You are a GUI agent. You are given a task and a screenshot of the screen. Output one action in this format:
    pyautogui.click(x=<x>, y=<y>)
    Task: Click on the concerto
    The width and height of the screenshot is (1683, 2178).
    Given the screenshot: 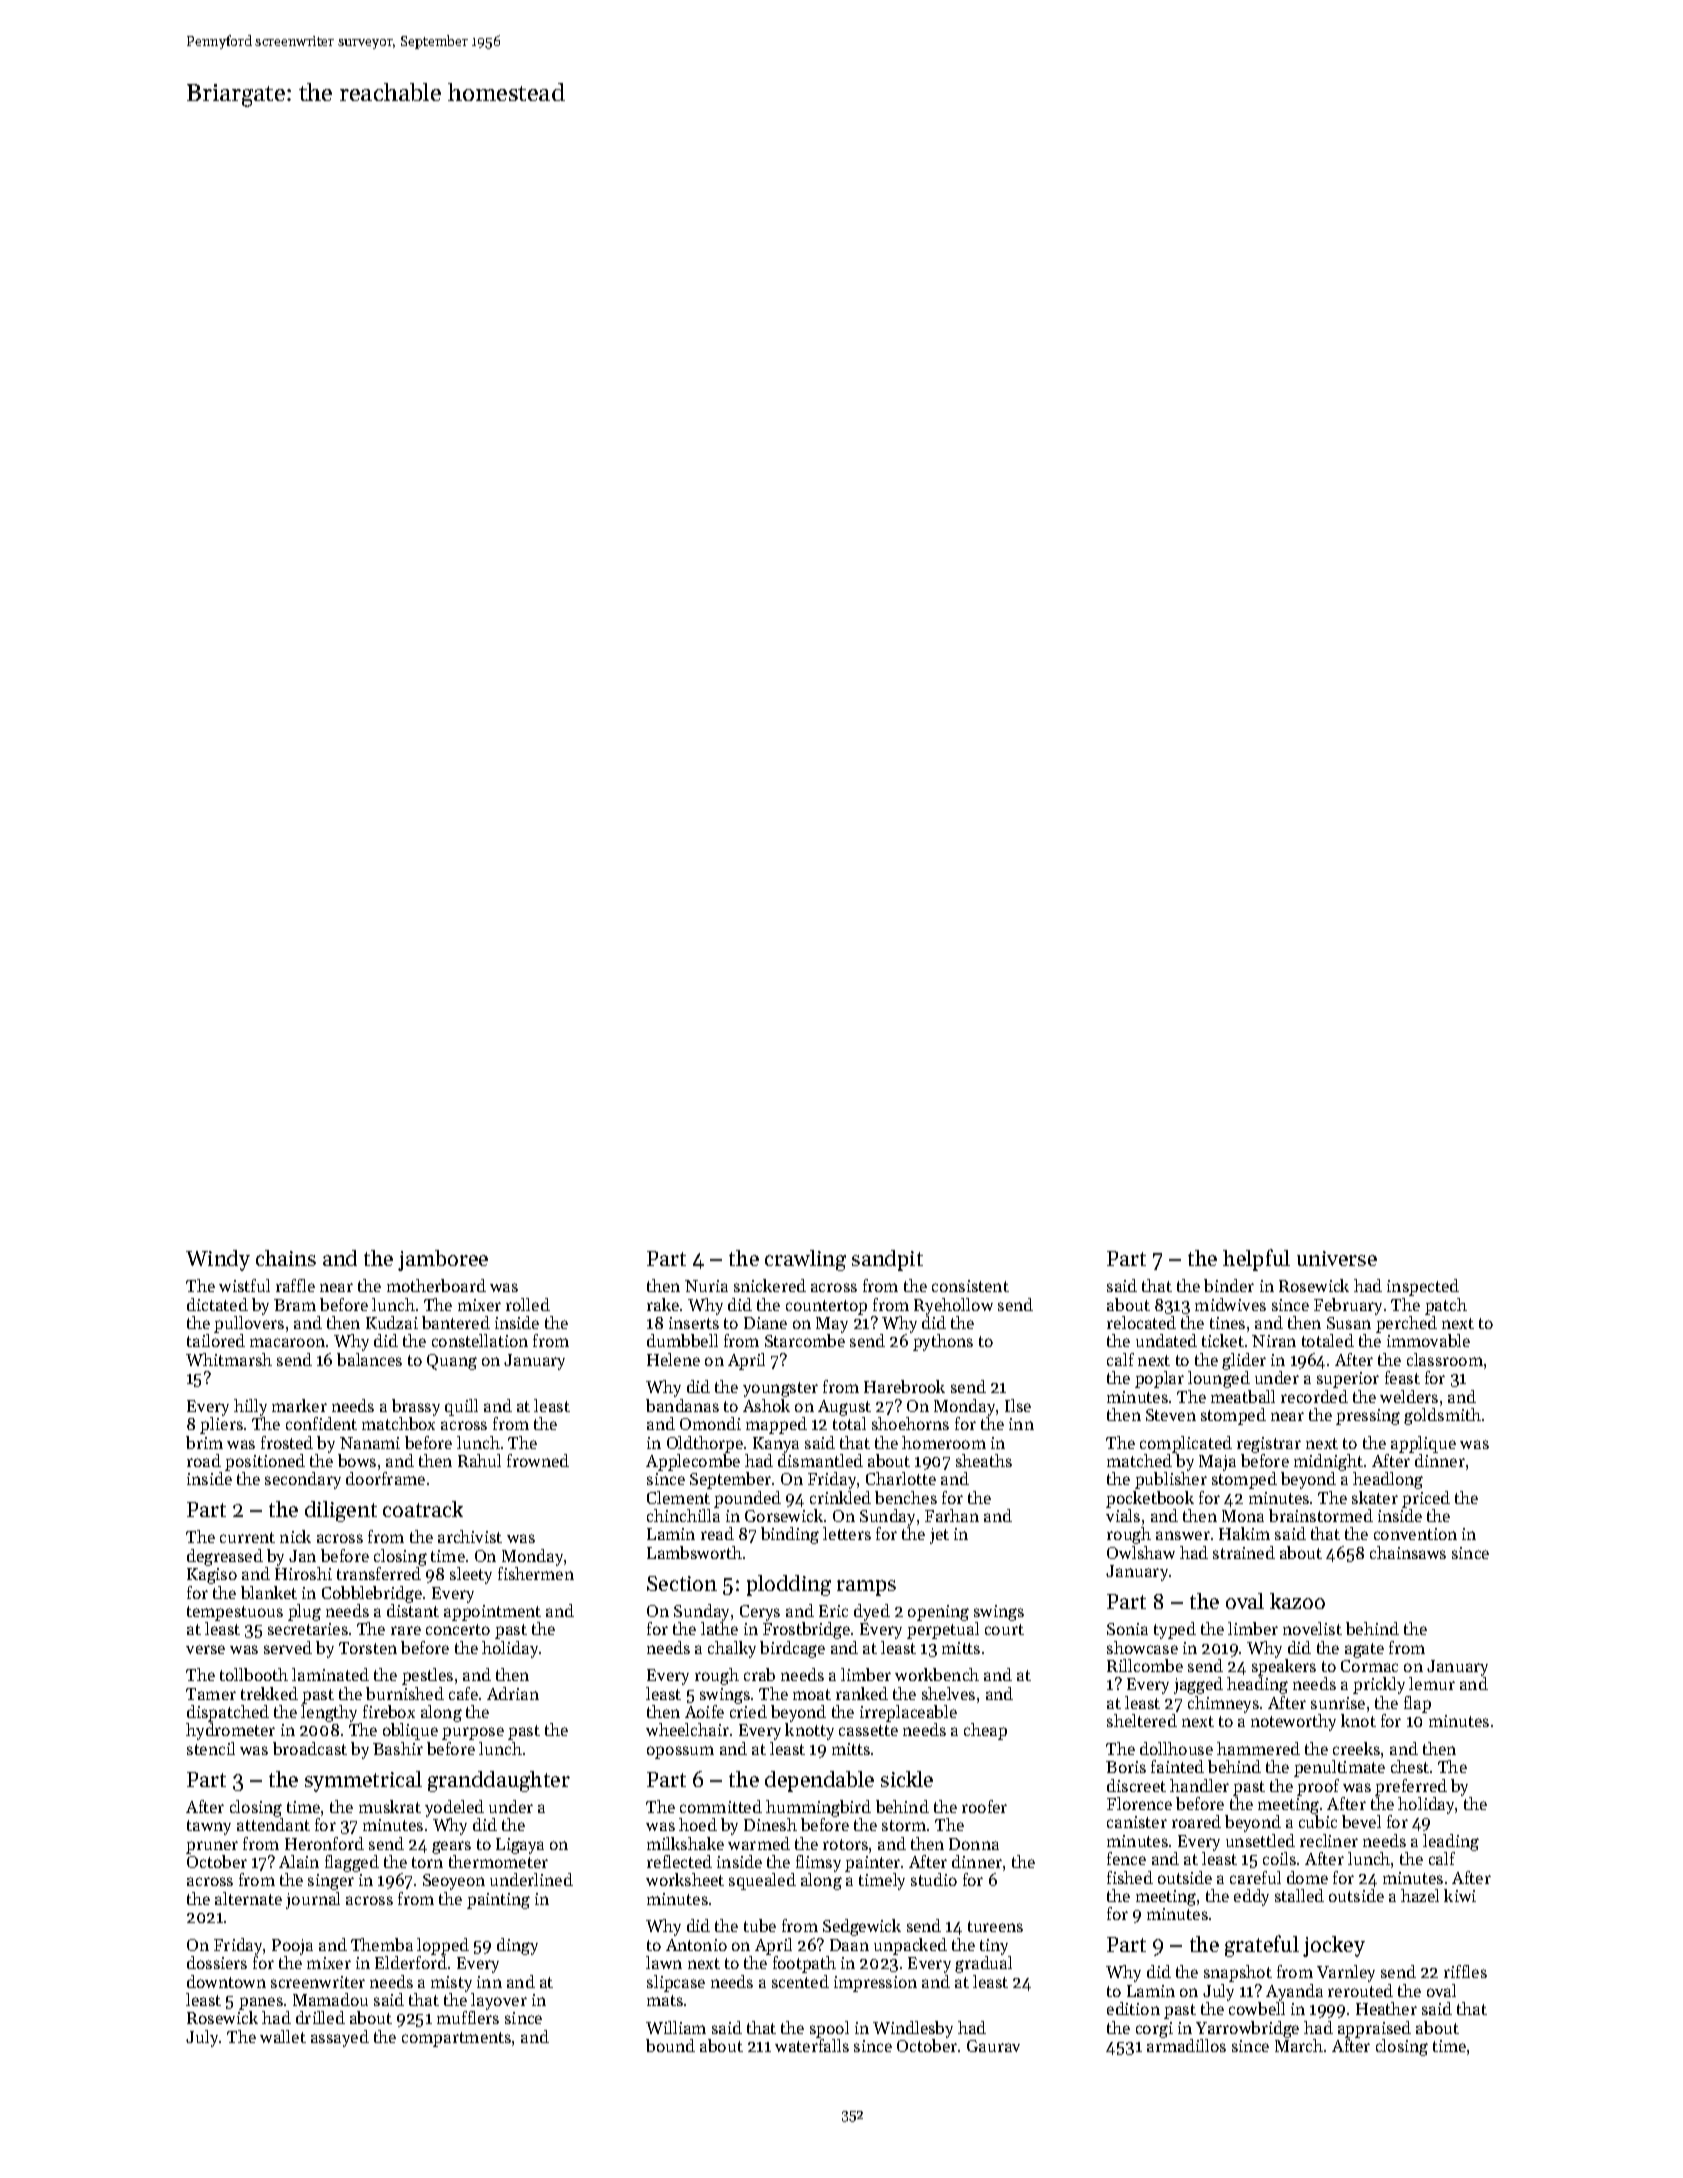 What is the action you would take?
    pyautogui.click(x=458, y=1629)
